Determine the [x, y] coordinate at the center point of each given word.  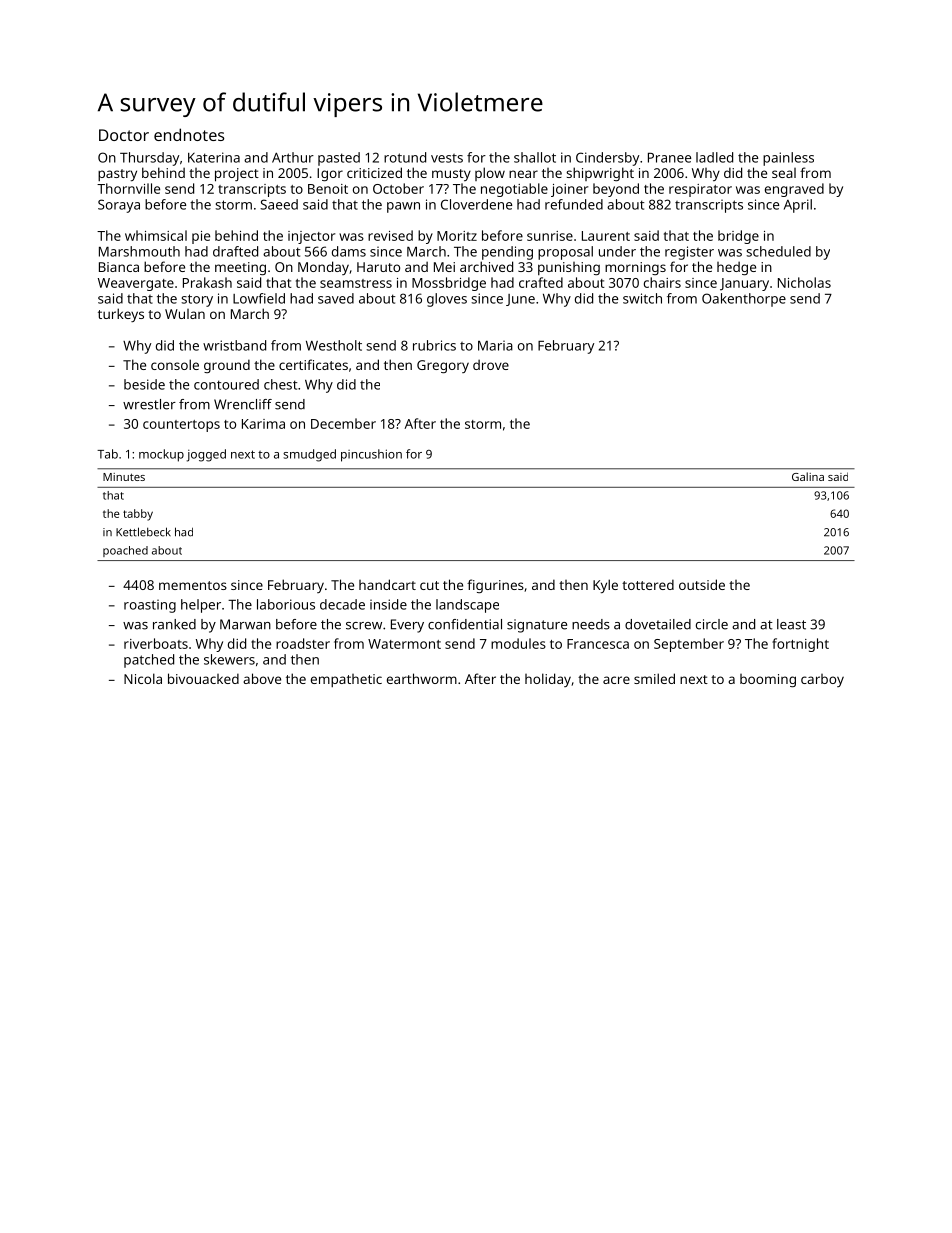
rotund [405, 157]
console [175, 364]
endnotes [189, 134]
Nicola [143, 678]
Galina [808, 476]
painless [788, 159]
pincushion [371, 455]
